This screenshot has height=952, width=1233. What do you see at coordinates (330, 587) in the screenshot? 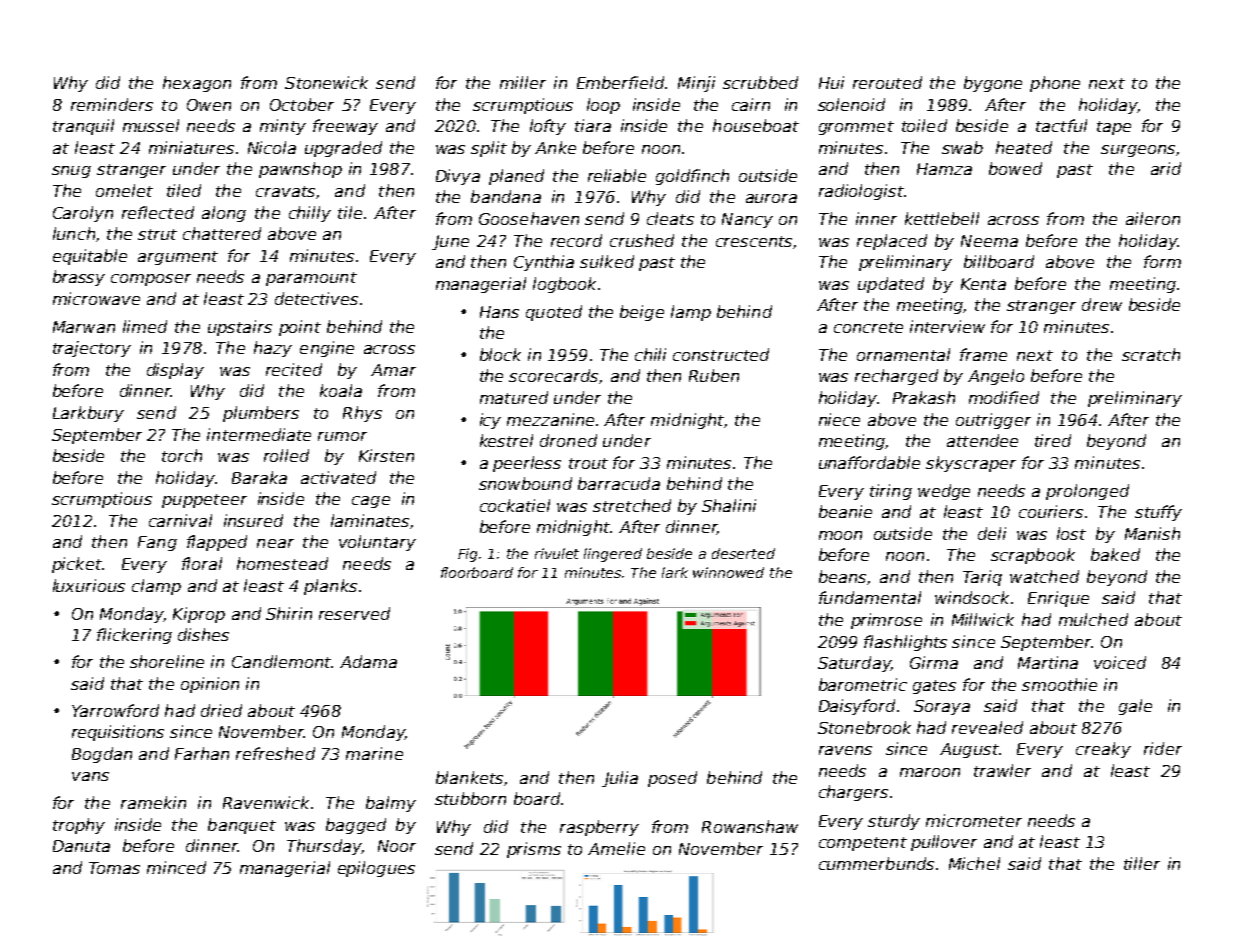
I see `planks` at bounding box center [330, 587].
